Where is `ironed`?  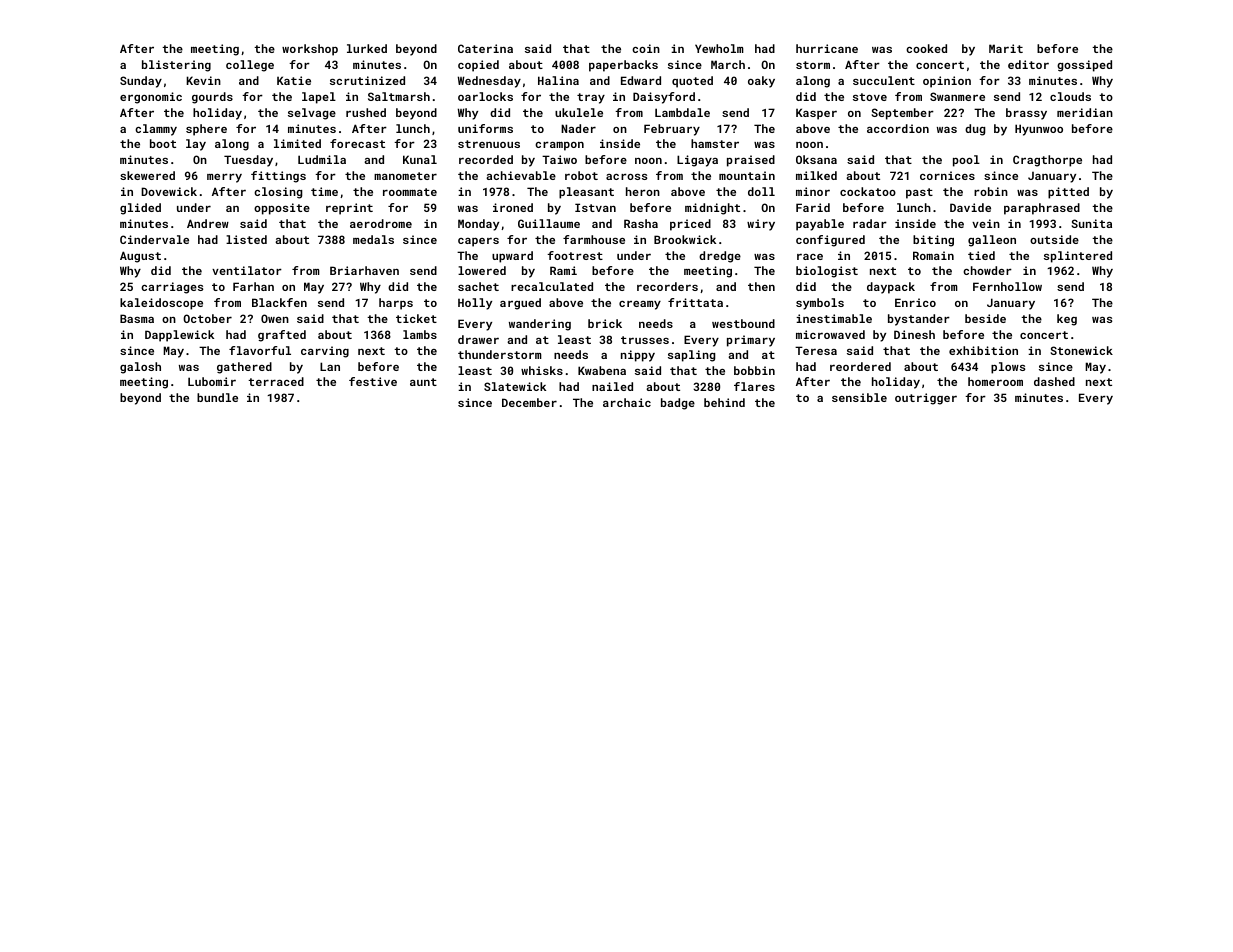 ironed is located at coordinates (513, 207).
